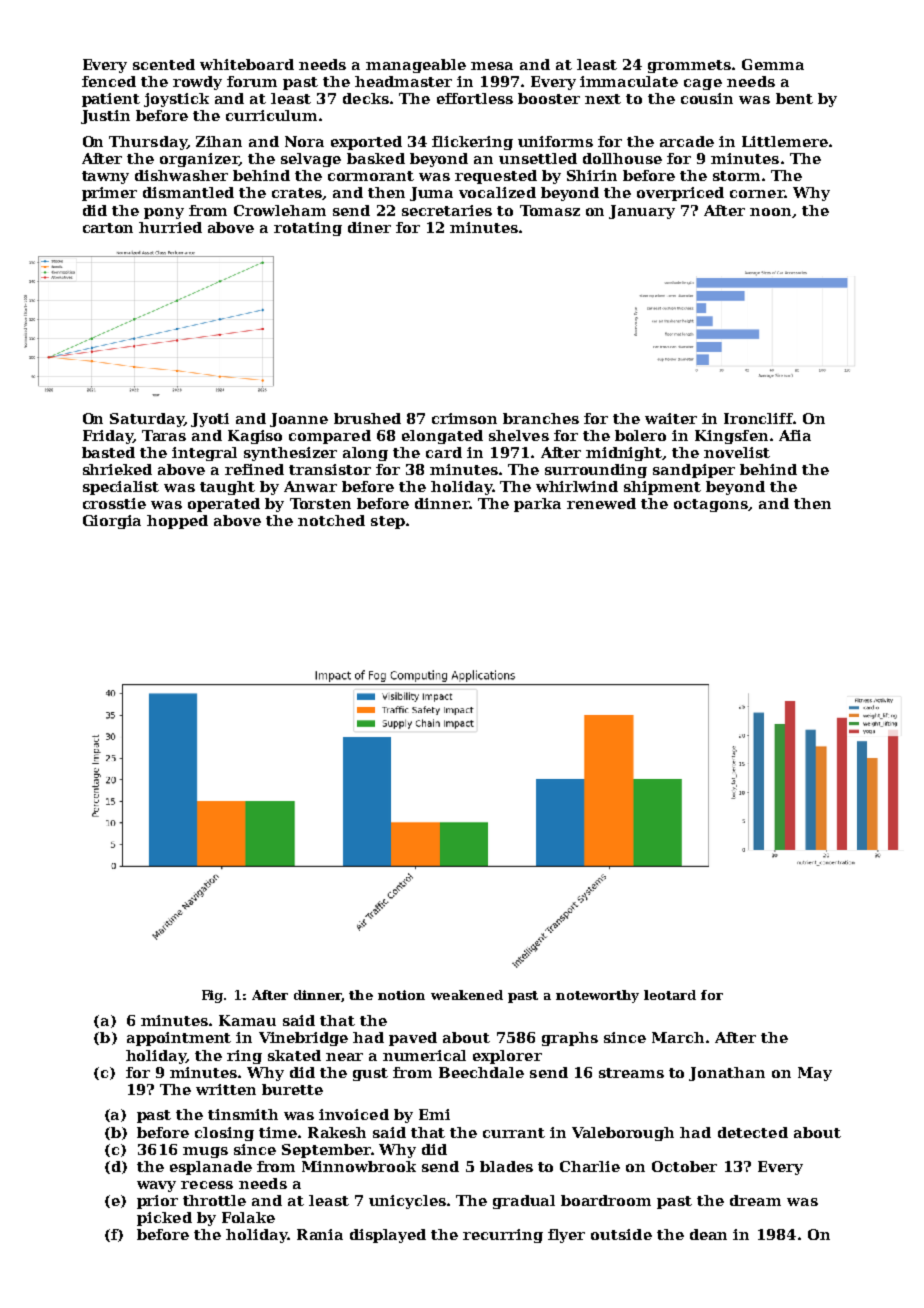 The height and width of the screenshot is (1308, 924). I want to click on shrieked, so click(117, 469).
